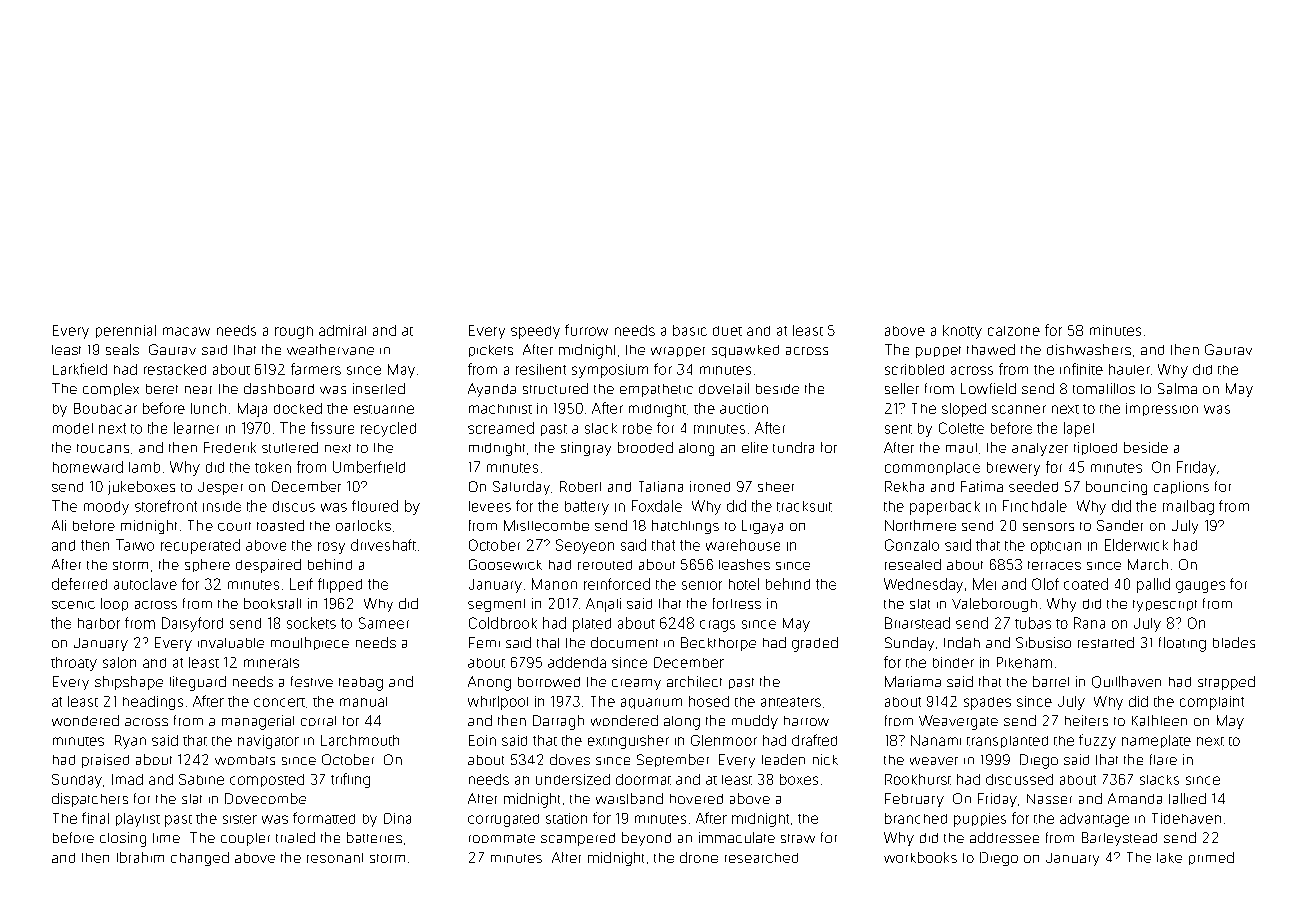  I want to click on calzone, so click(1014, 331).
